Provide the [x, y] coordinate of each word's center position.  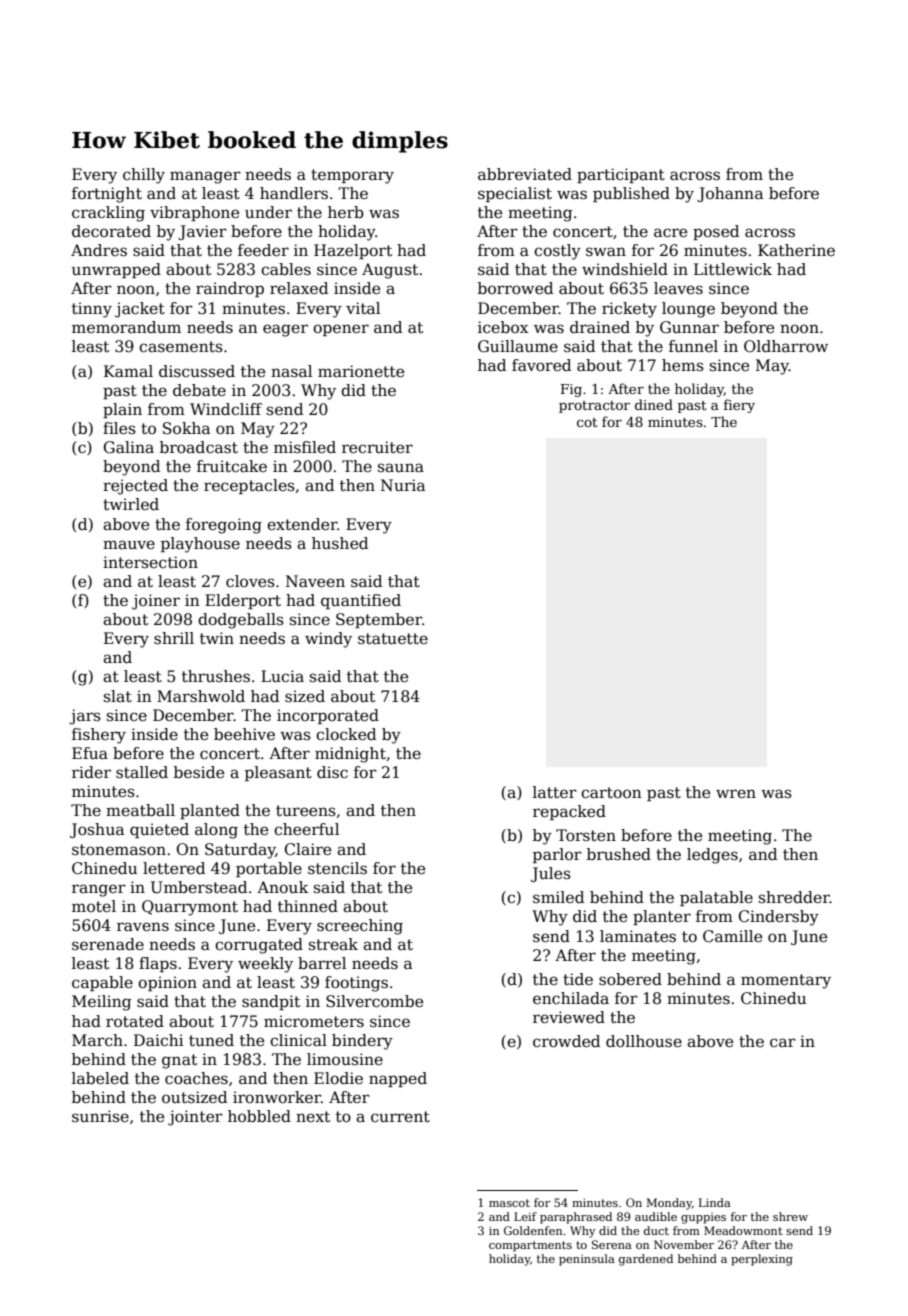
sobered [630, 979]
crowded [566, 1041]
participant [621, 175]
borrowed [515, 288]
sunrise [100, 1116]
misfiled [305, 447]
